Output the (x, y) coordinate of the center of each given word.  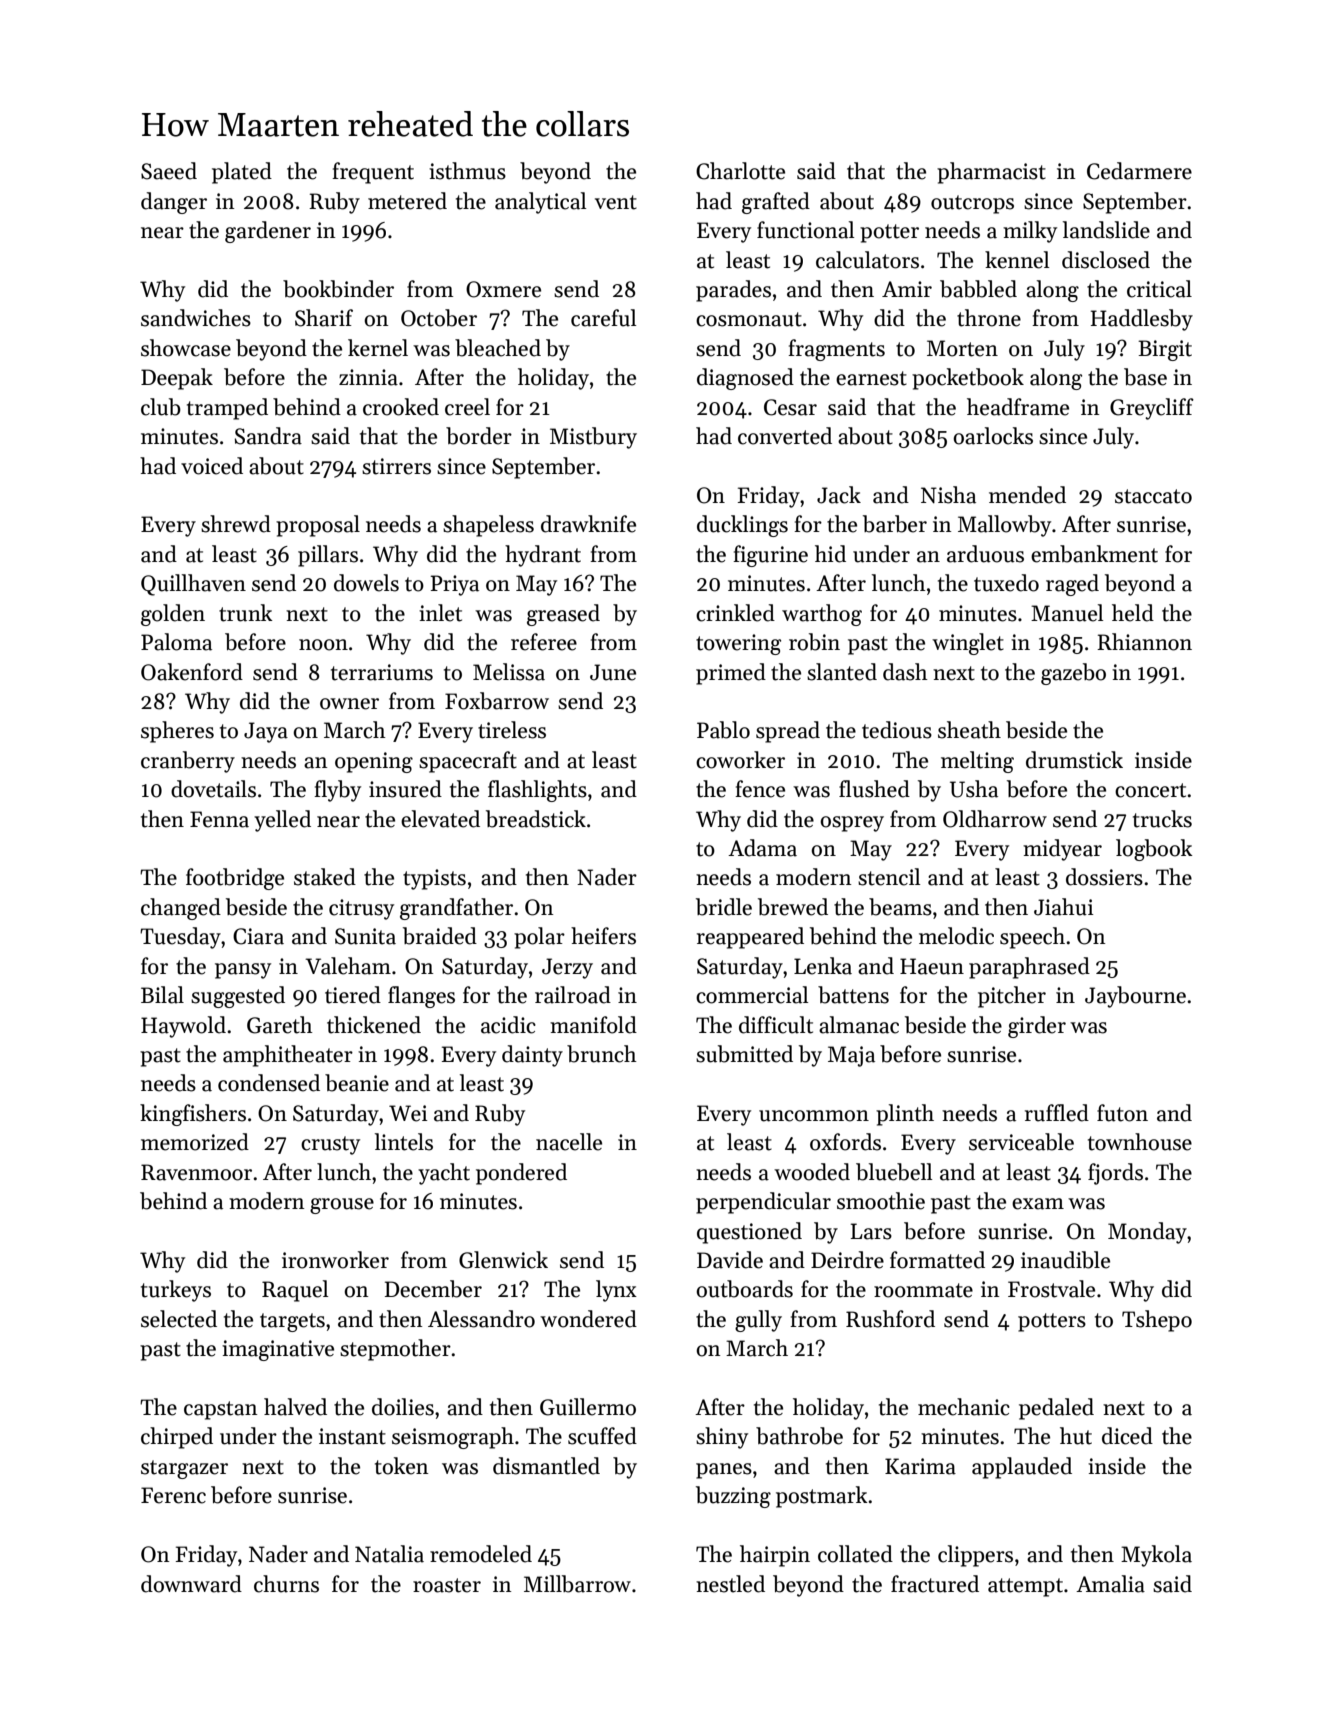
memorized (195, 1142)
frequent (373, 173)
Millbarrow (577, 1584)
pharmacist (991, 173)
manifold (593, 1025)
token (402, 1466)
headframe (1018, 407)
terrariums (382, 672)
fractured (935, 1584)
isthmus (467, 171)
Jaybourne (1135, 997)
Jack (839, 495)
